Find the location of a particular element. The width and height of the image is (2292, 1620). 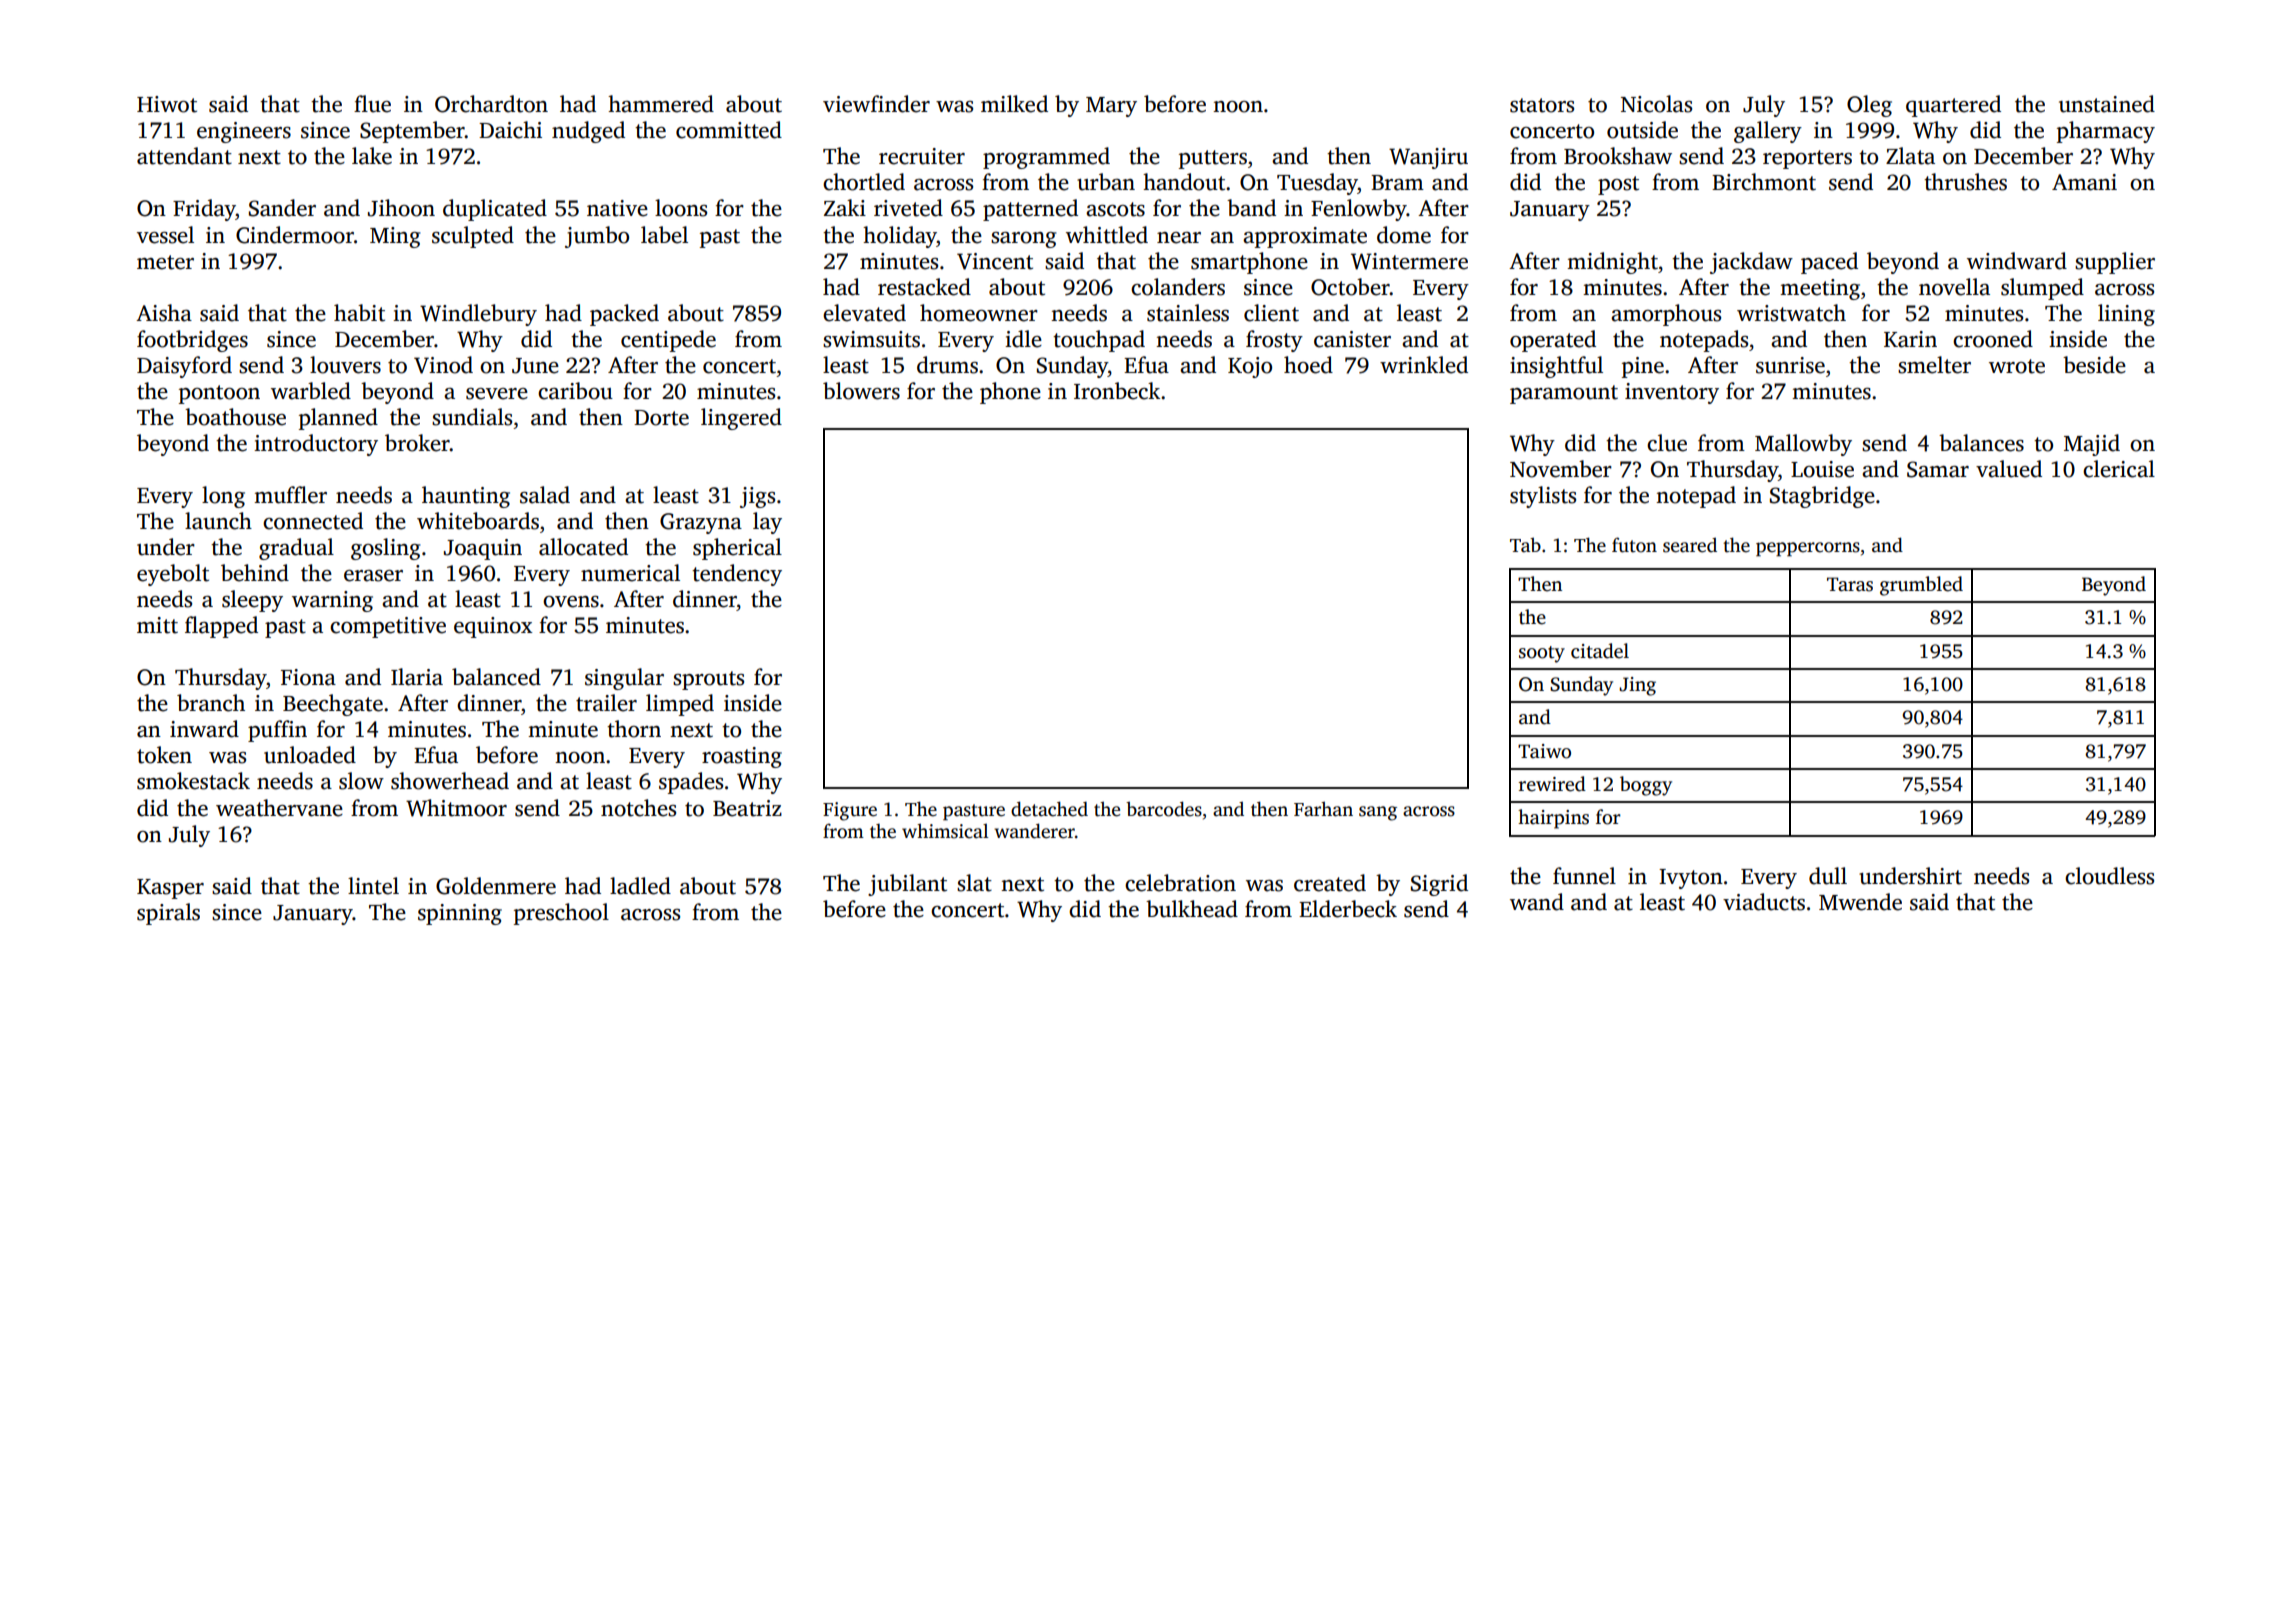

sooty is located at coordinates (1542, 654).
